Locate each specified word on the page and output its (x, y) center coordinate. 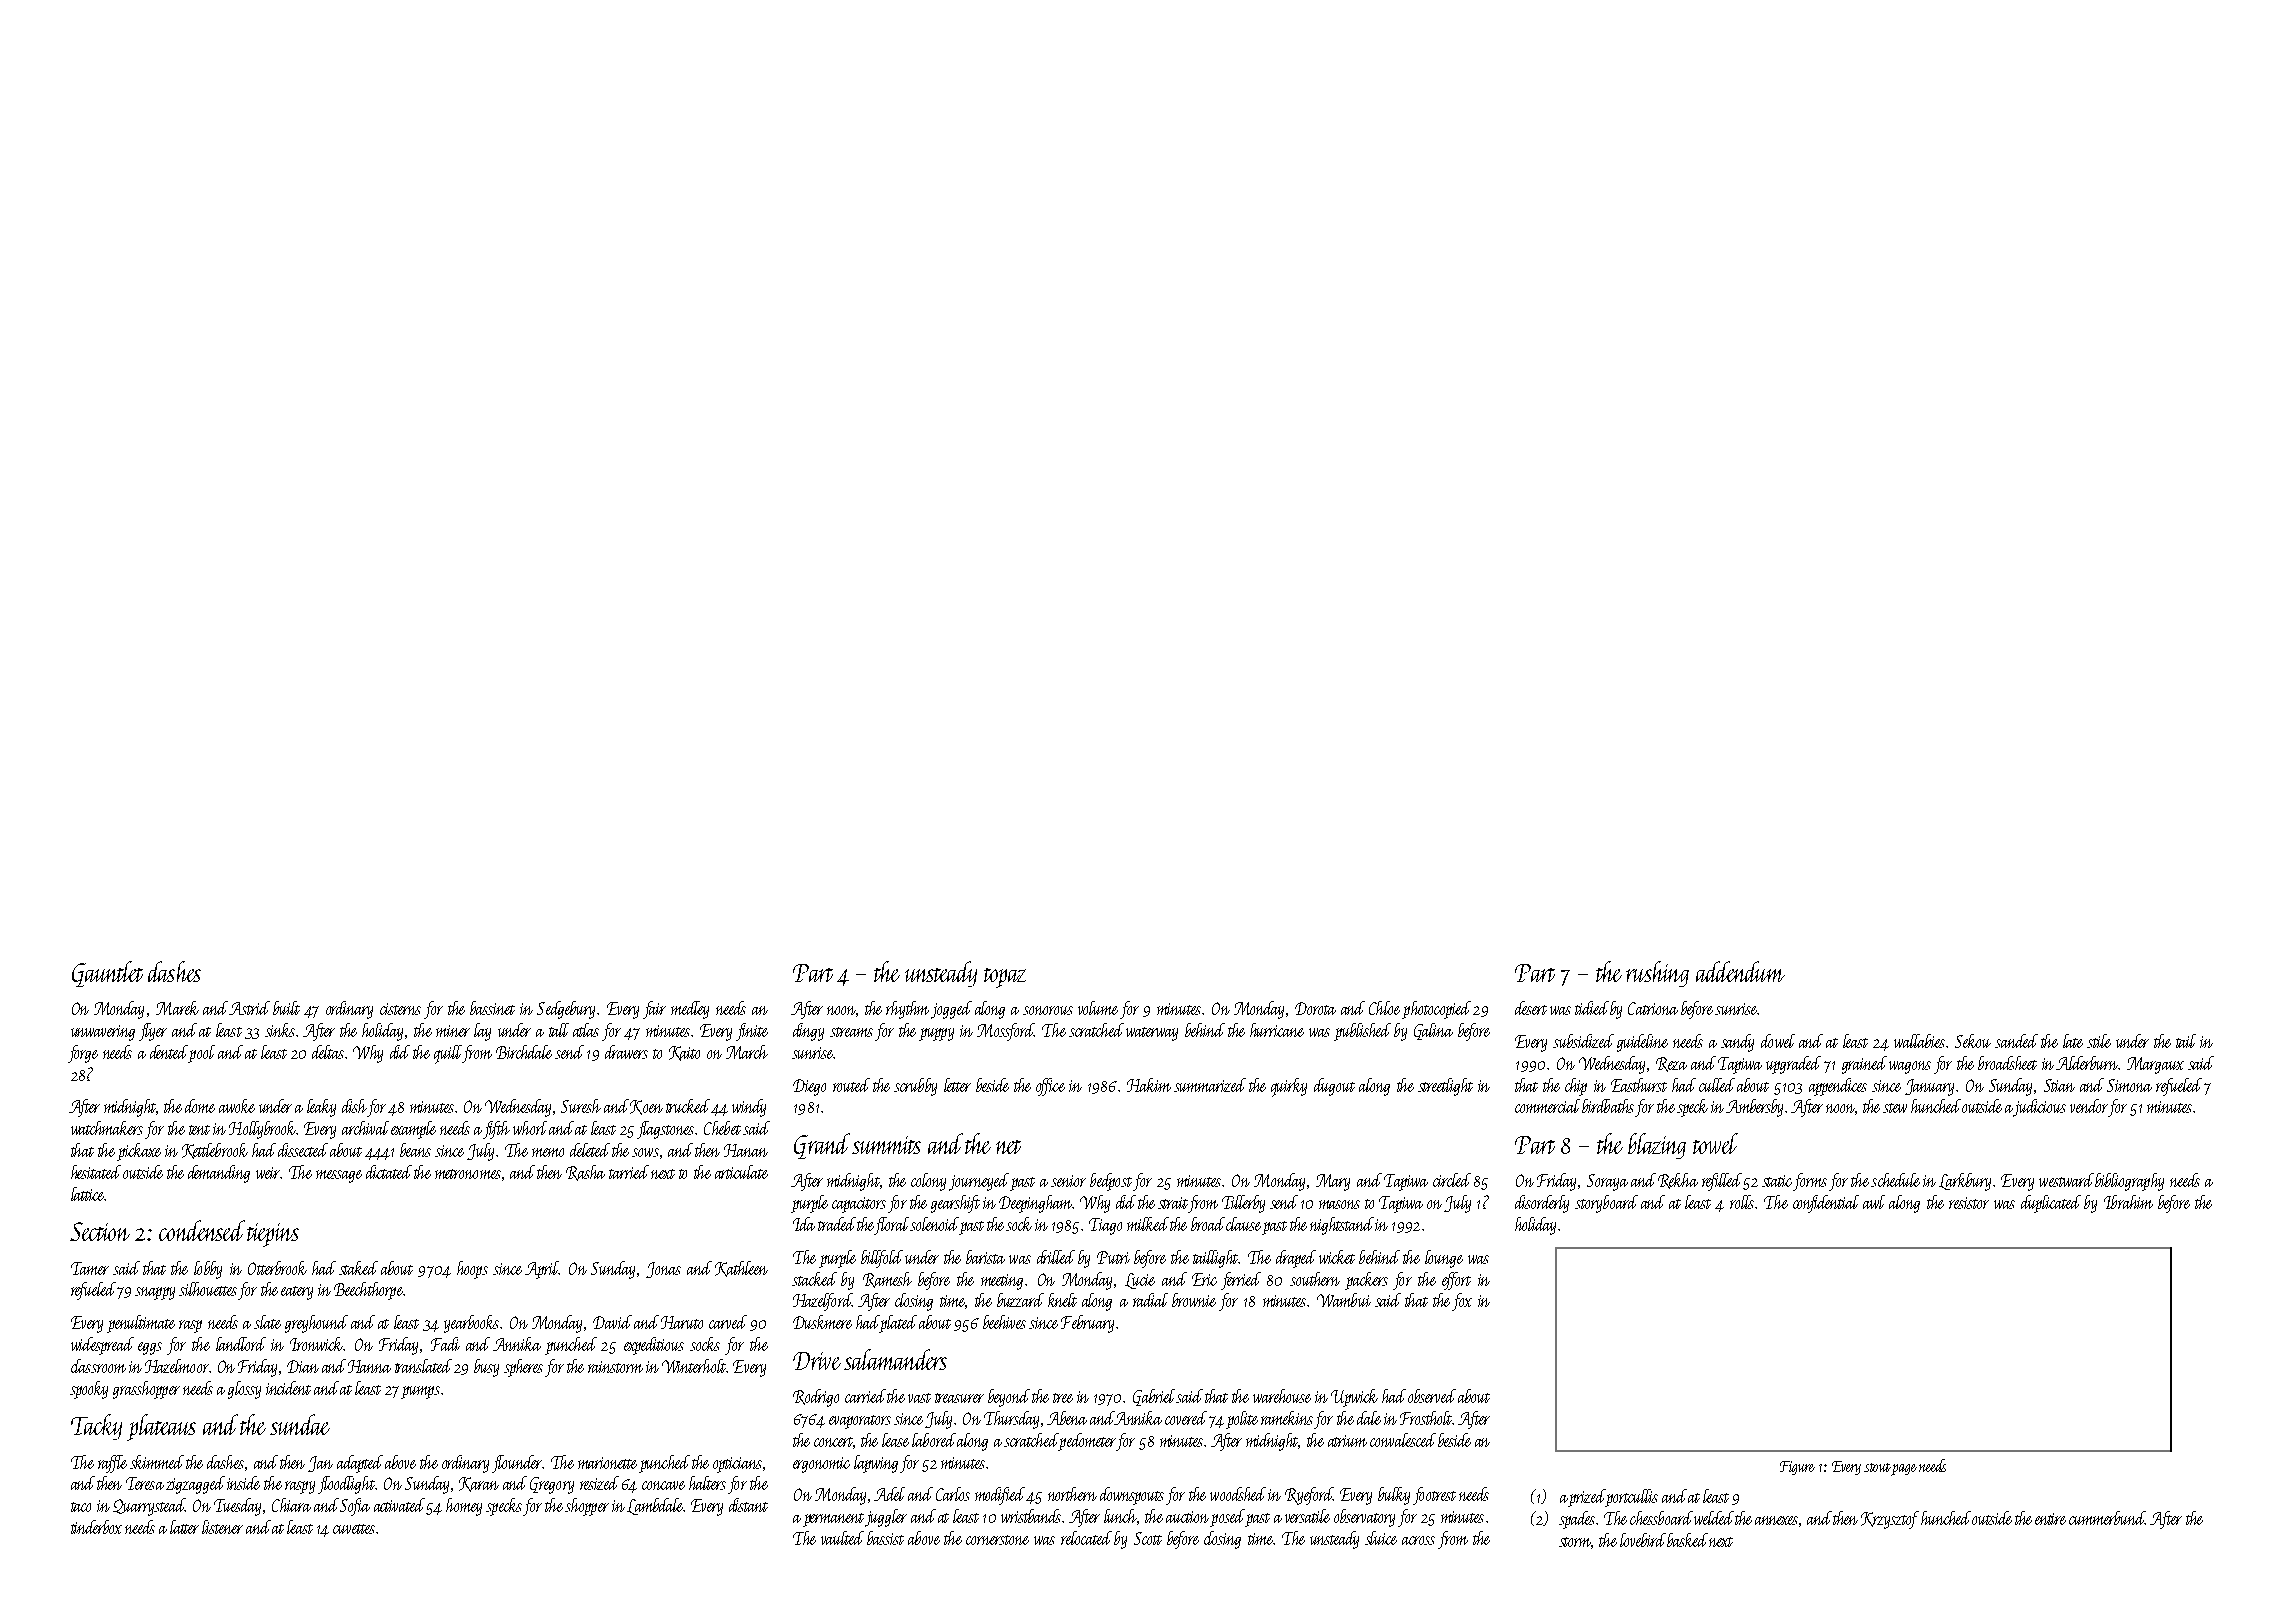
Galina (1433, 1031)
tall (559, 1030)
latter (184, 1527)
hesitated (96, 1172)
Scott (1148, 1538)
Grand (822, 1146)
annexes (1777, 1521)
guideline (1642, 1043)
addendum (1740, 971)
